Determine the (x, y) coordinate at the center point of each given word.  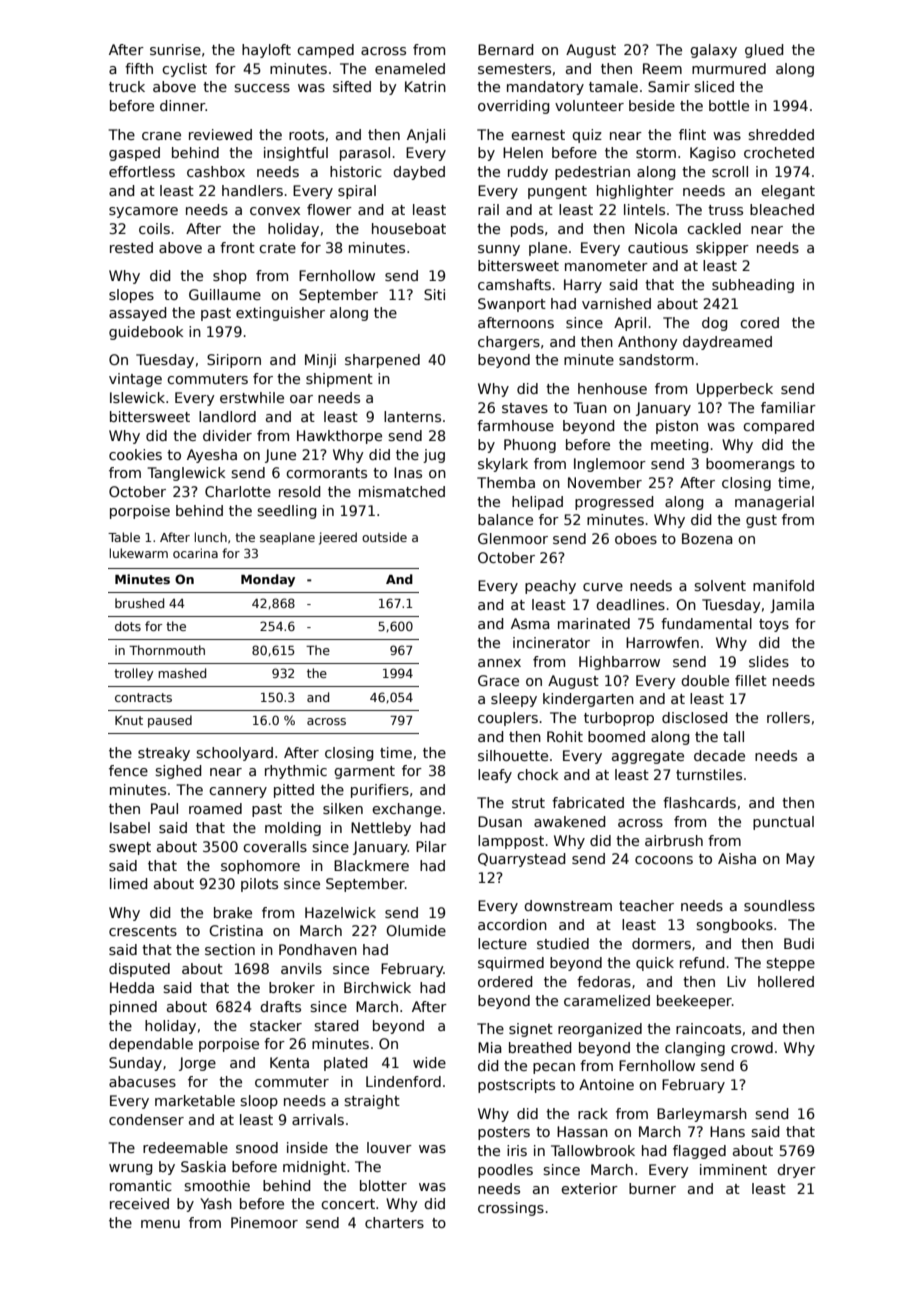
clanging (695, 1049)
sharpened (382, 361)
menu (160, 1224)
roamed (215, 808)
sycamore (143, 212)
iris (517, 1150)
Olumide (416, 930)
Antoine (606, 1084)
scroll (730, 171)
